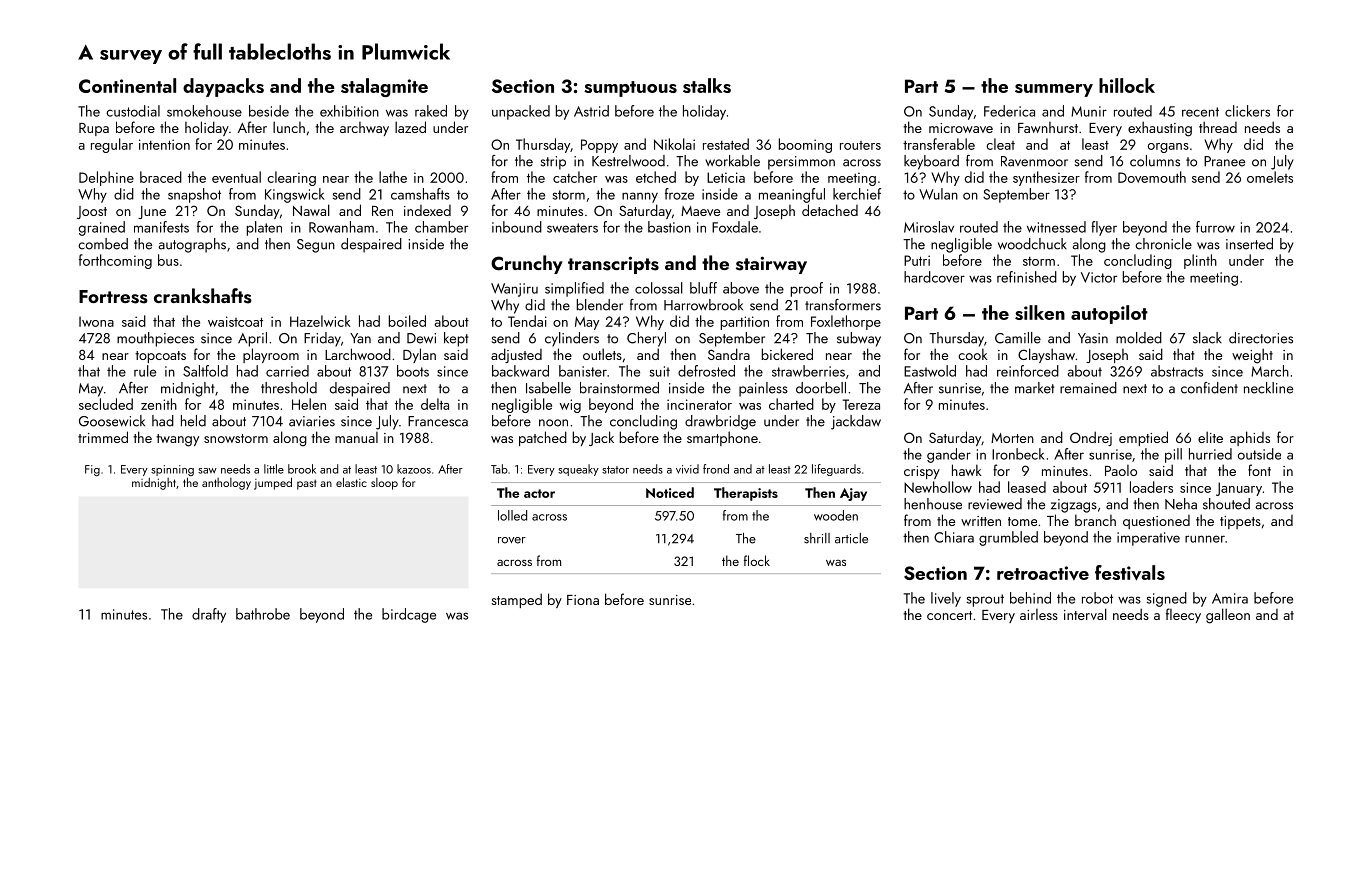 The height and width of the document is (887, 1372). I want to click on rover, so click(512, 540).
